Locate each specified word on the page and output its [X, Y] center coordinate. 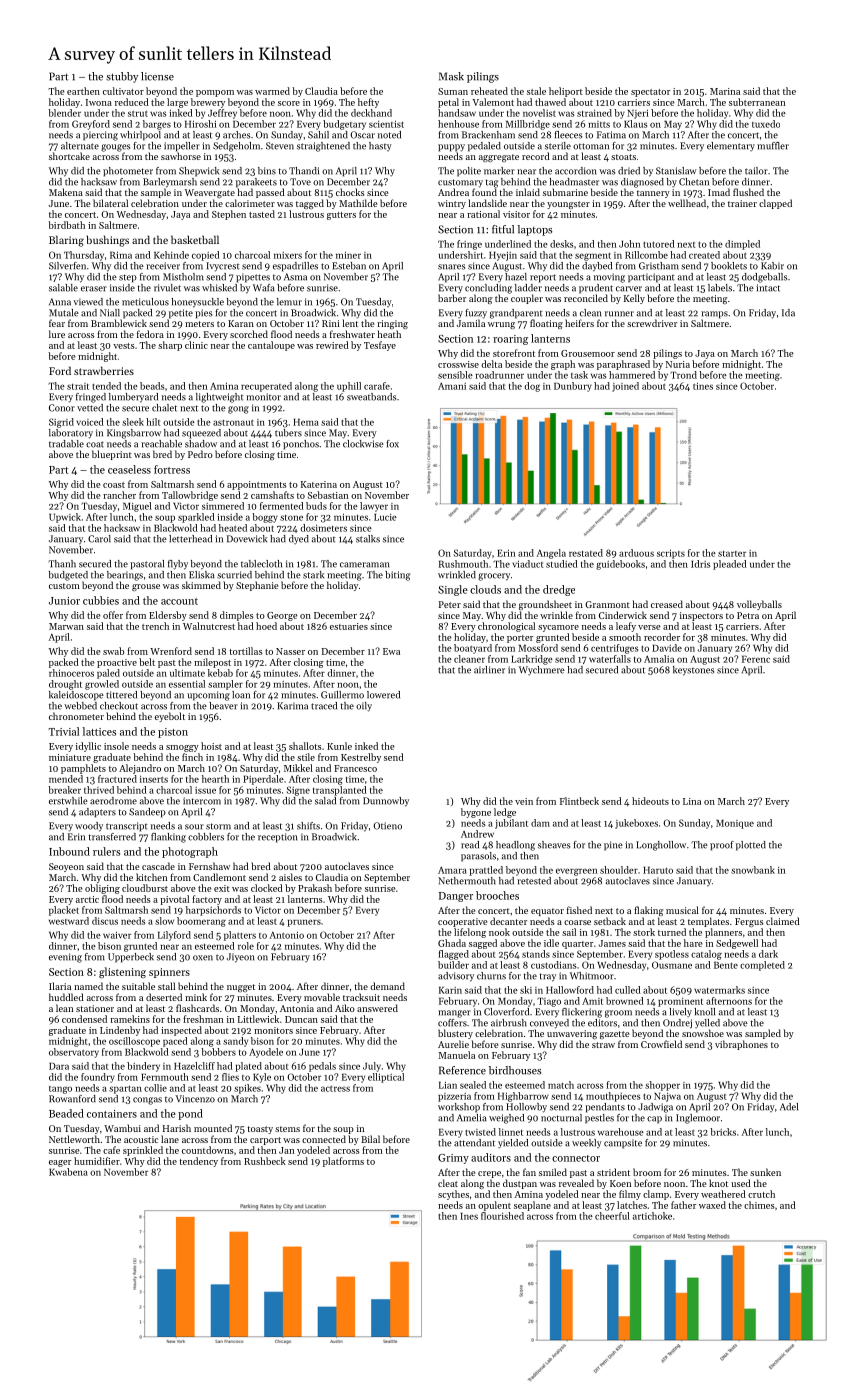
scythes [453, 1195]
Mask [451, 76]
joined [625, 387]
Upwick [65, 518]
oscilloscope [134, 1042]
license [157, 76]
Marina [725, 91]
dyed [299, 539]
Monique [735, 824]
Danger [456, 897]
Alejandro [140, 769]
